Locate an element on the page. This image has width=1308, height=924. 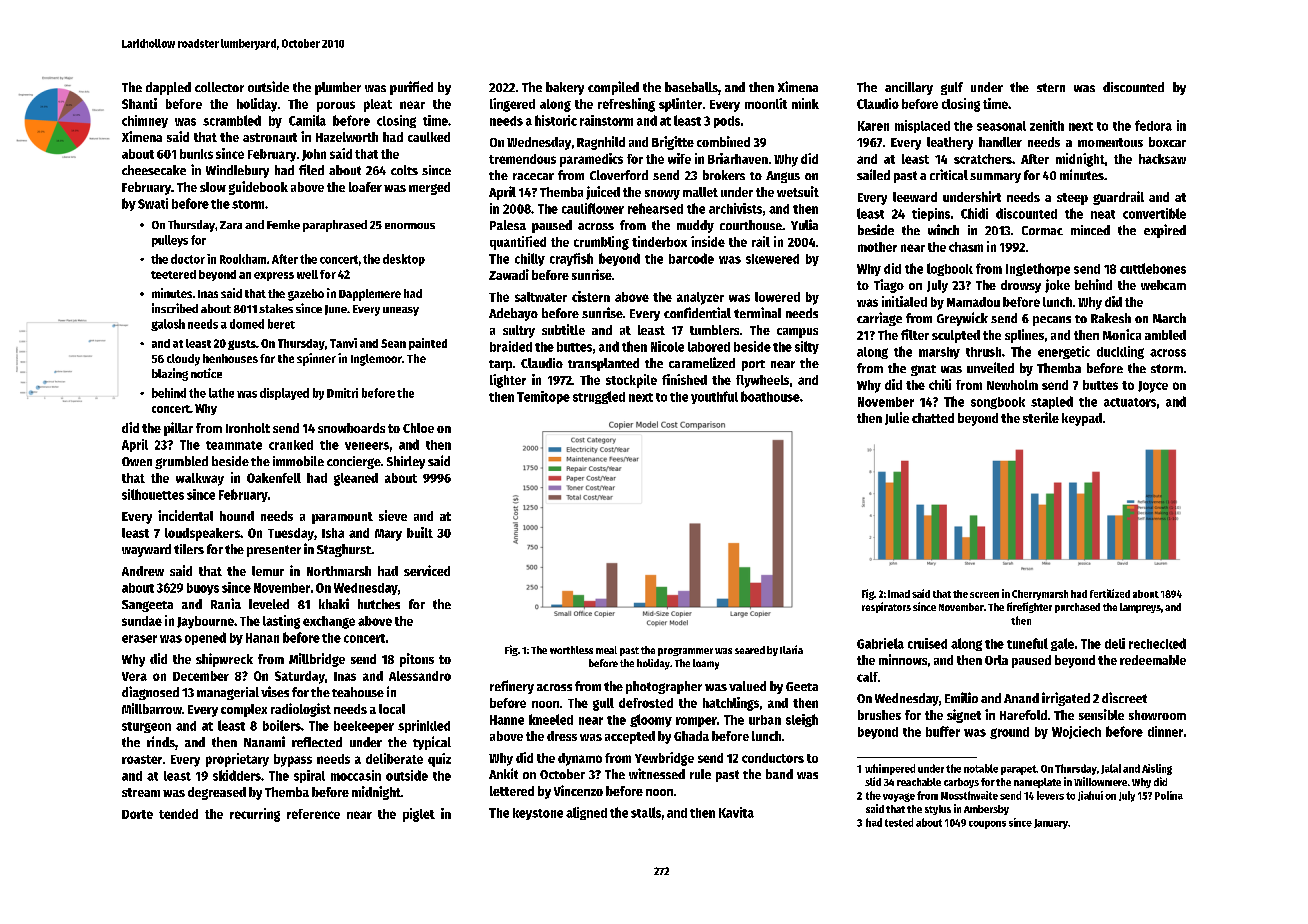
terminal is located at coordinates (757, 312).
